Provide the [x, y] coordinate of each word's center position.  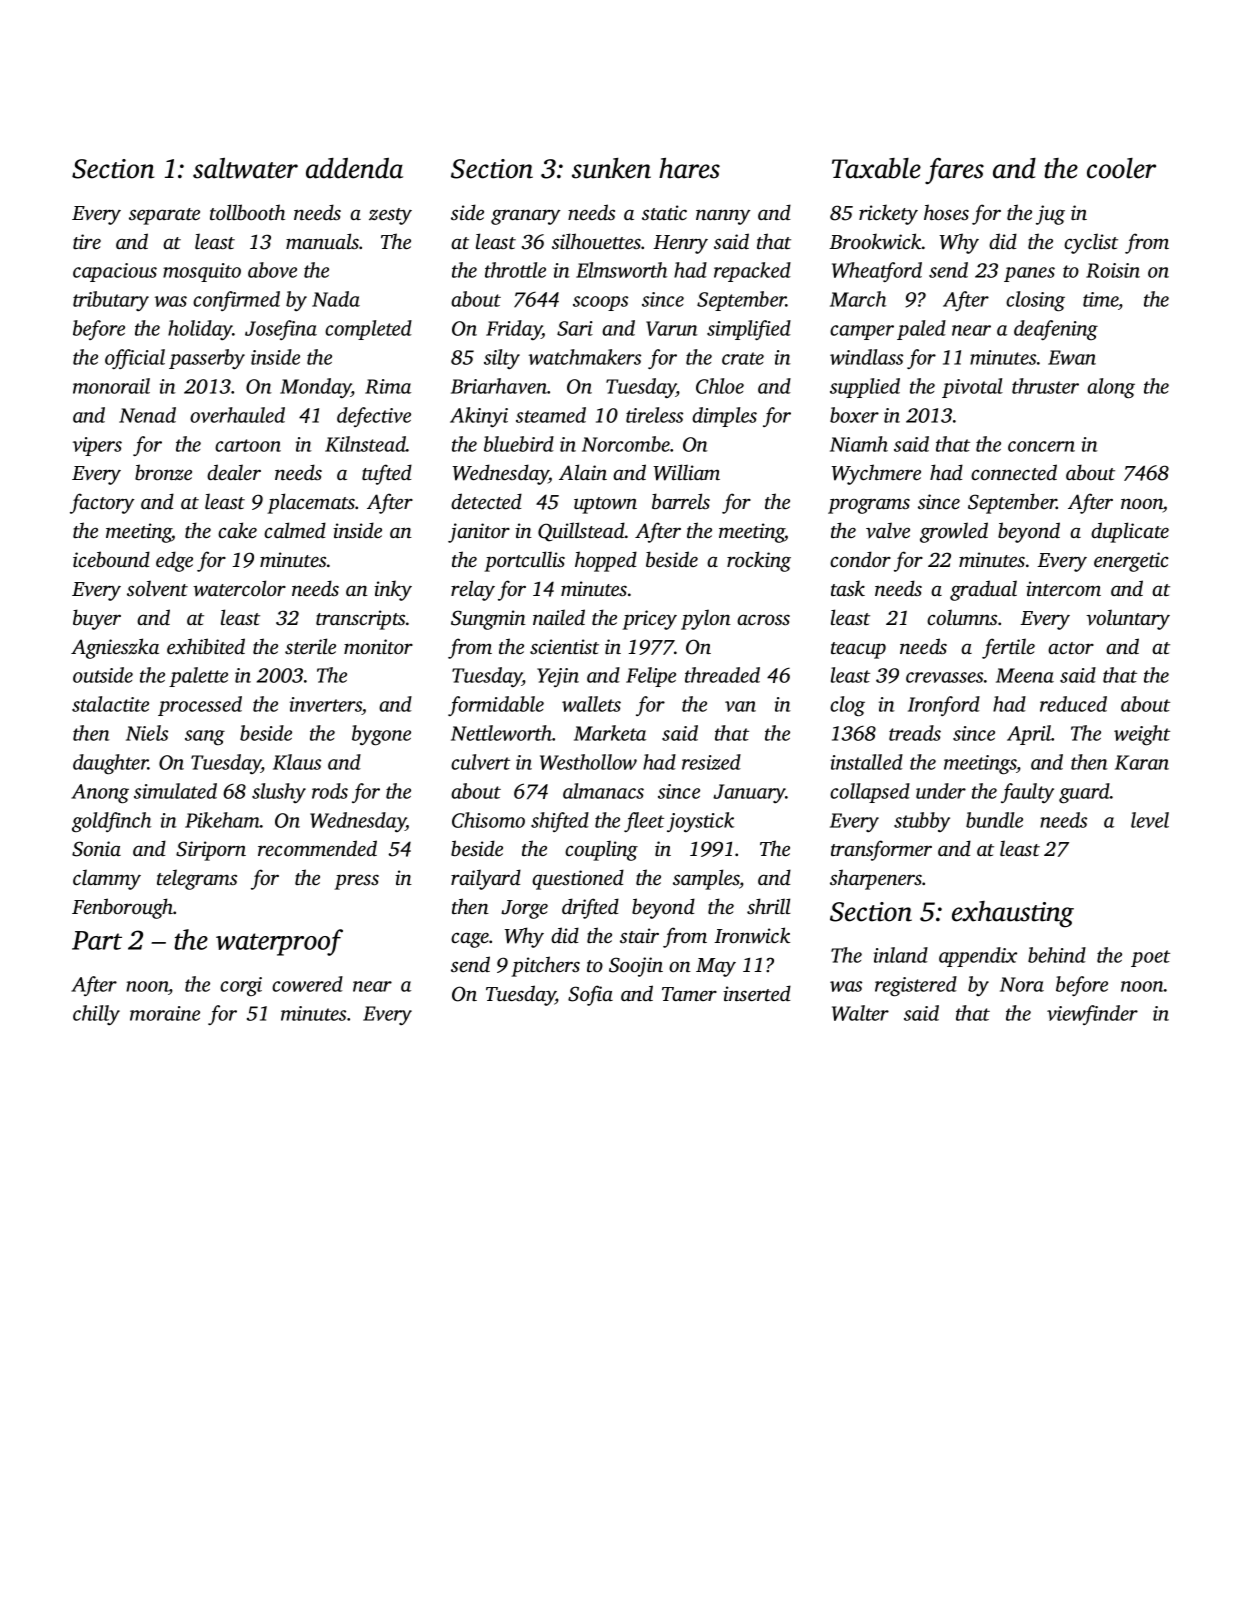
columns [962, 617]
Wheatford [877, 272]
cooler [1121, 168]
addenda [354, 168]
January [749, 793]
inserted [757, 993]
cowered [307, 984]
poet [1150, 958]
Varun [672, 328]
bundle [994, 820]
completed [368, 330]
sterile [310, 646]
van [740, 706]
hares [689, 168]
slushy [279, 793]
